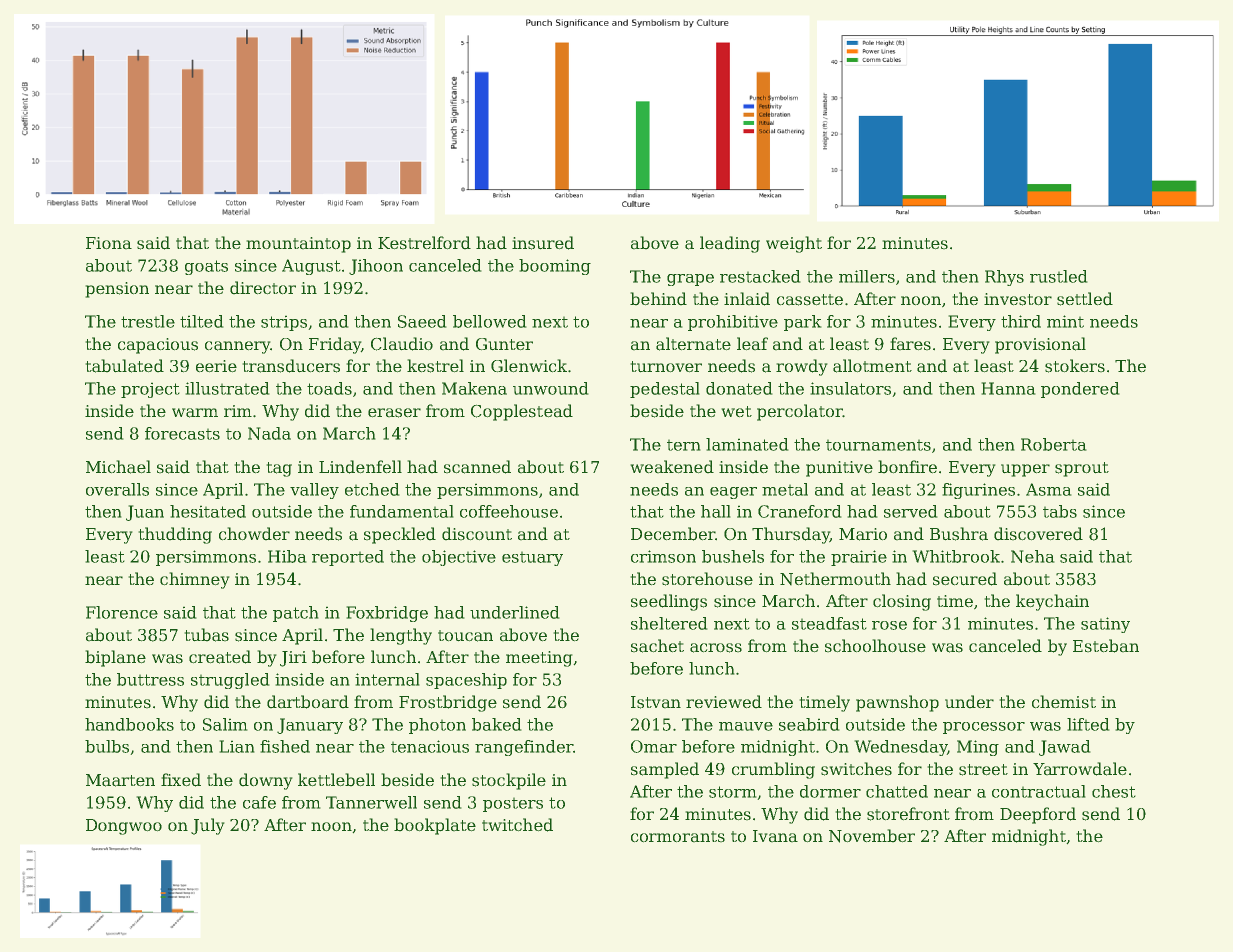  I want to click on Dongwoo, so click(124, 827).
